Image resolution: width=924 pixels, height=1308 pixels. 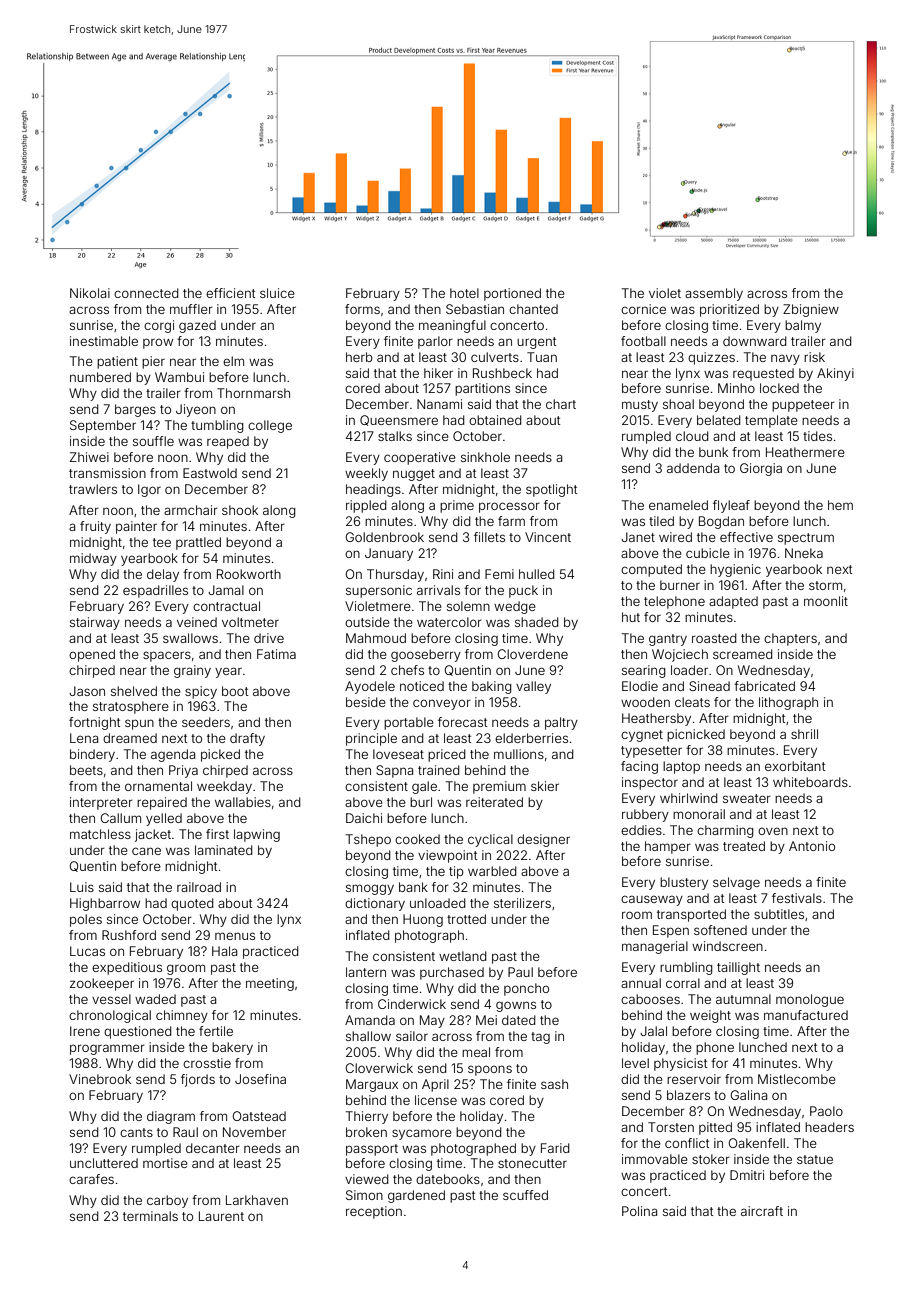 I want to click on parlor, so click(x=435, y=342).
